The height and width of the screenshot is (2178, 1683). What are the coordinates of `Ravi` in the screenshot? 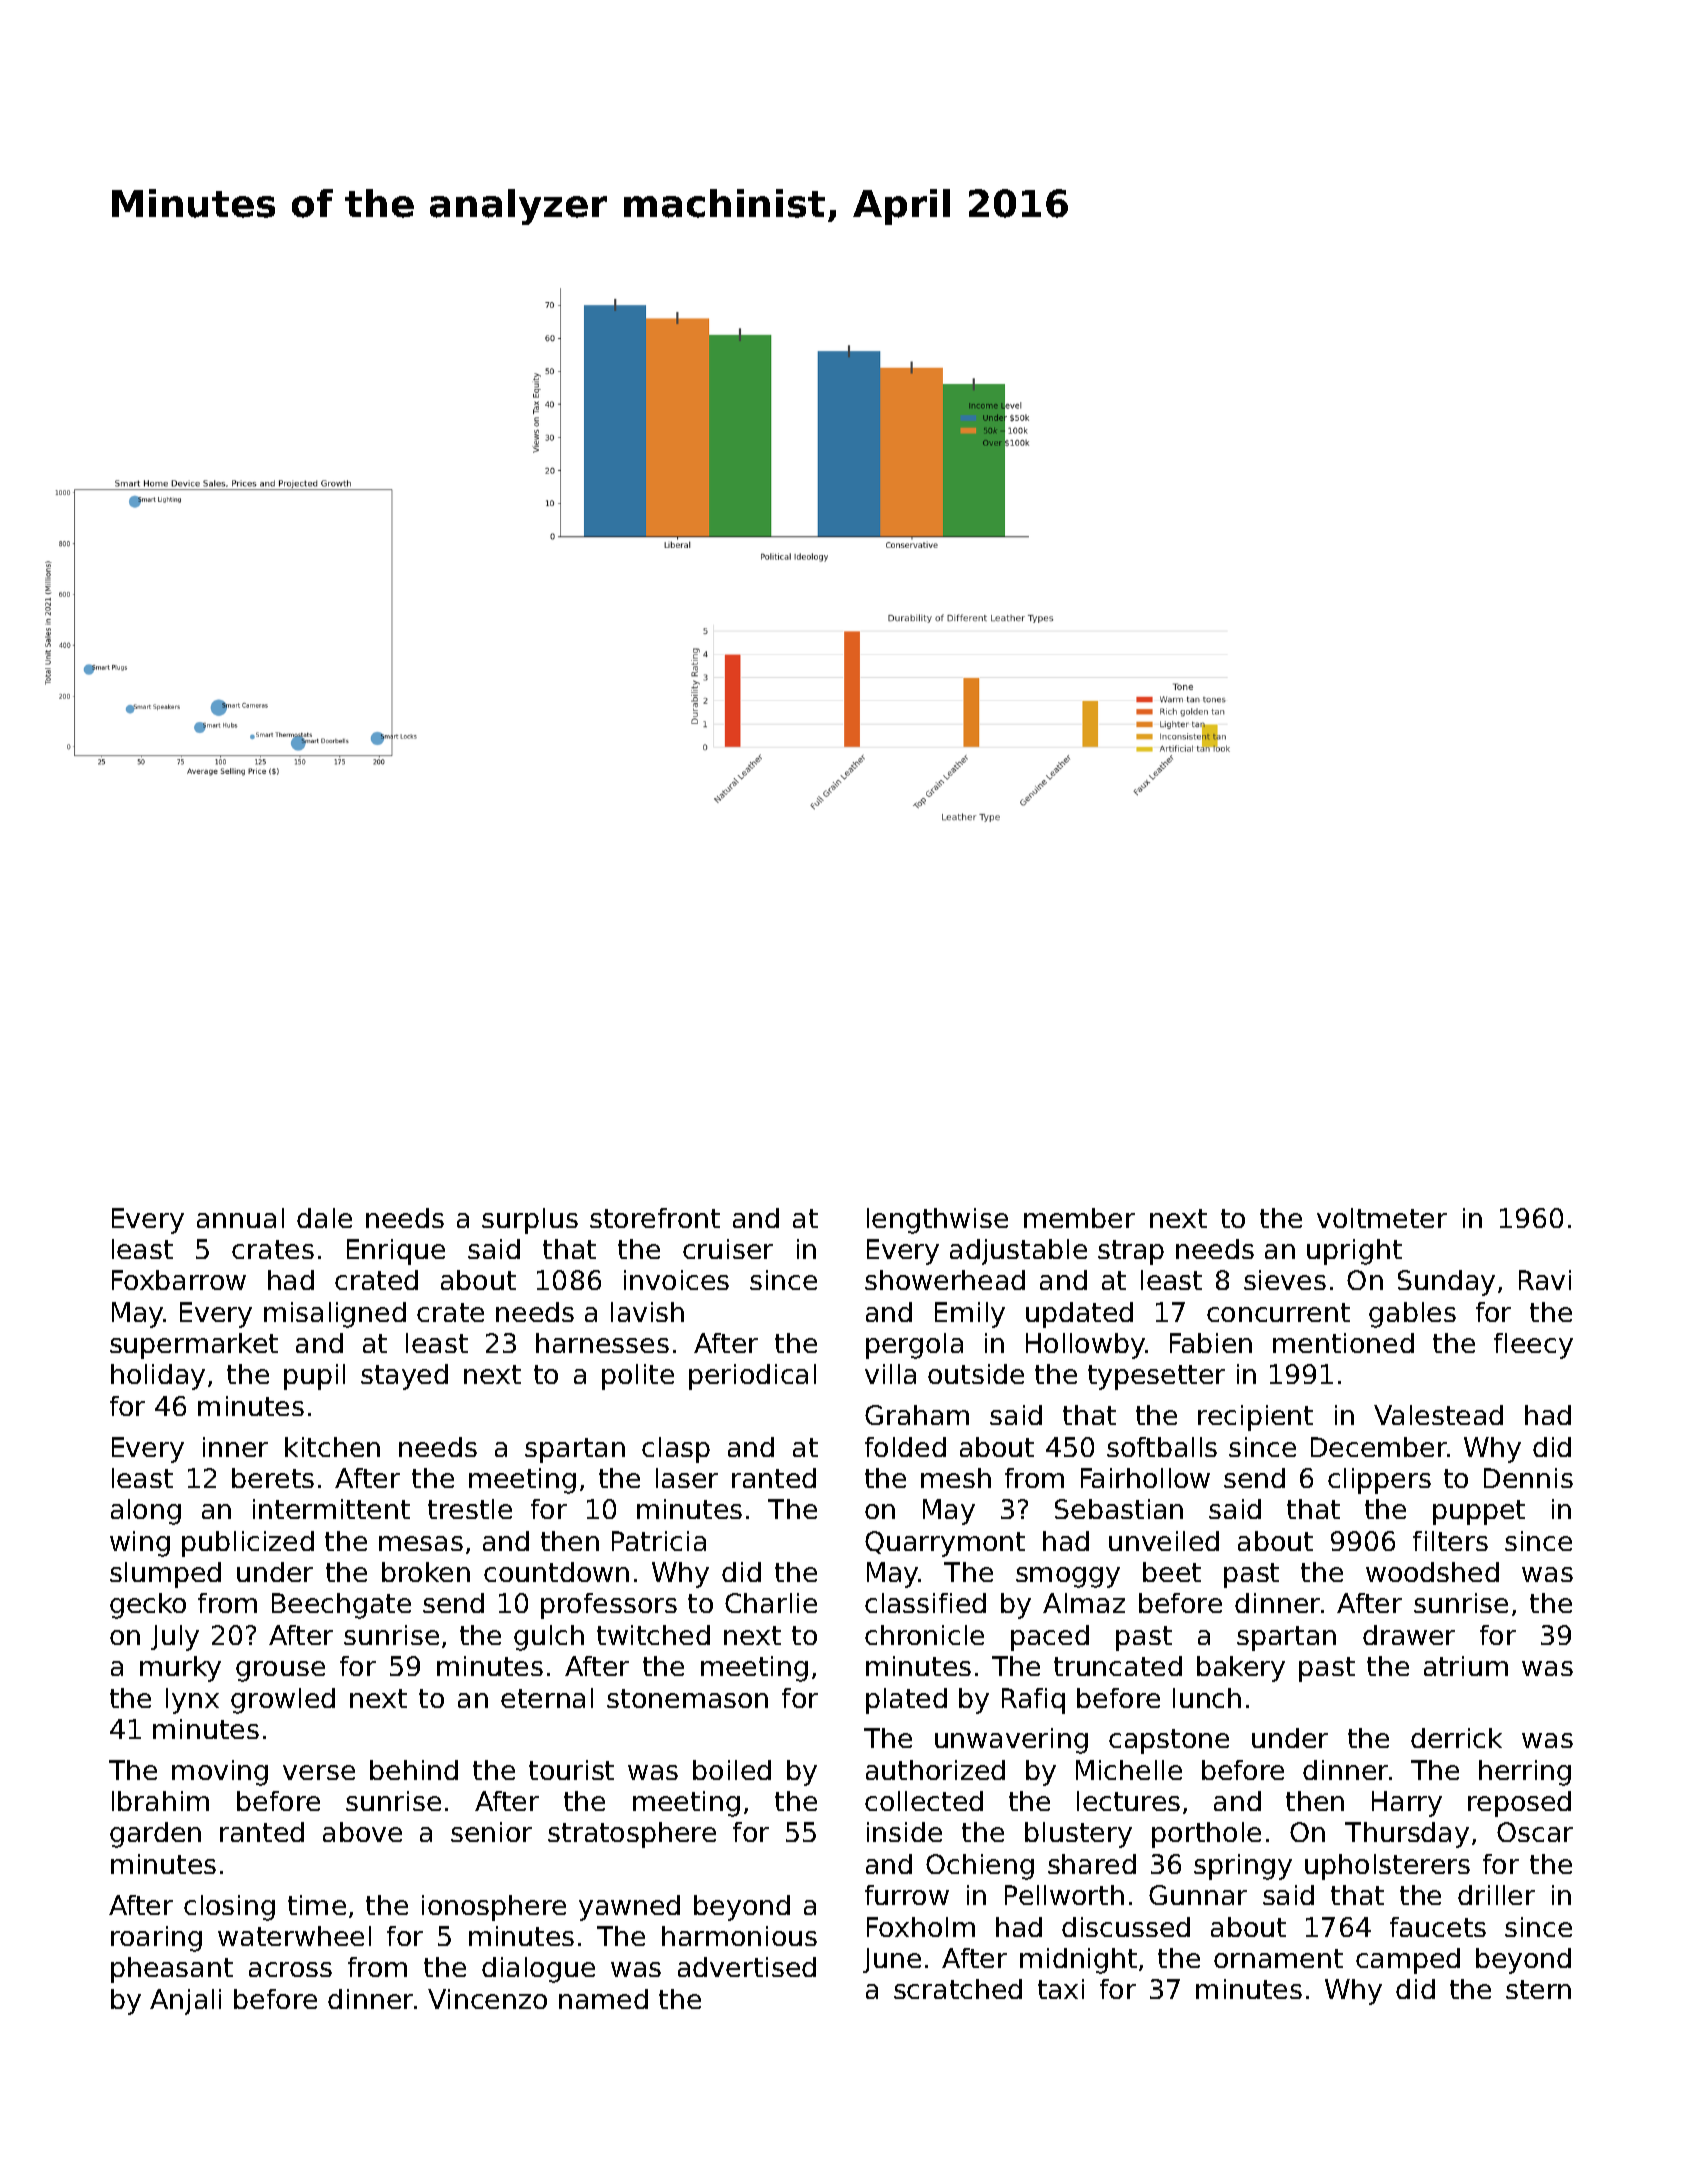 It's located at (1545, 1280).
